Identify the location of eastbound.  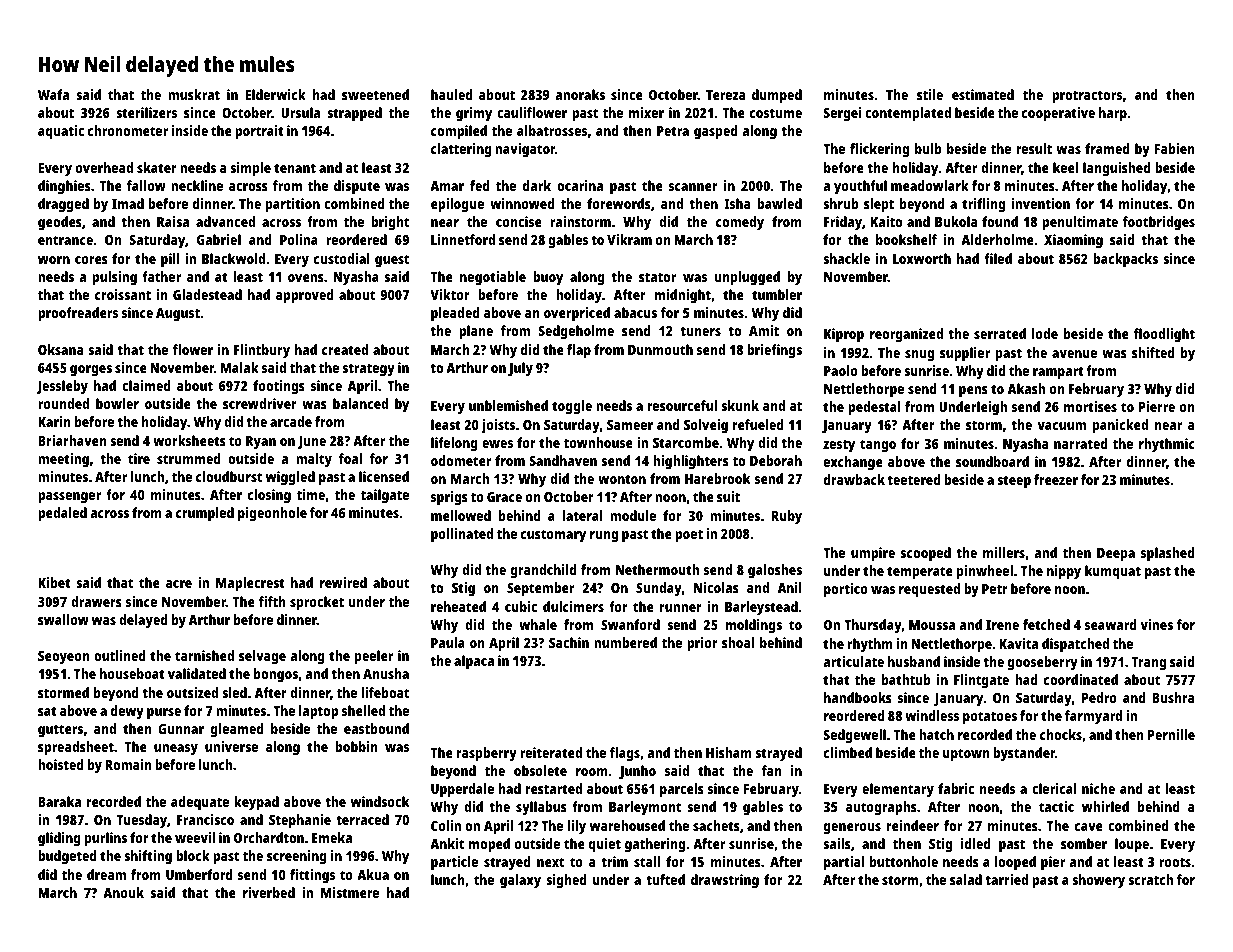
(376, 728).
